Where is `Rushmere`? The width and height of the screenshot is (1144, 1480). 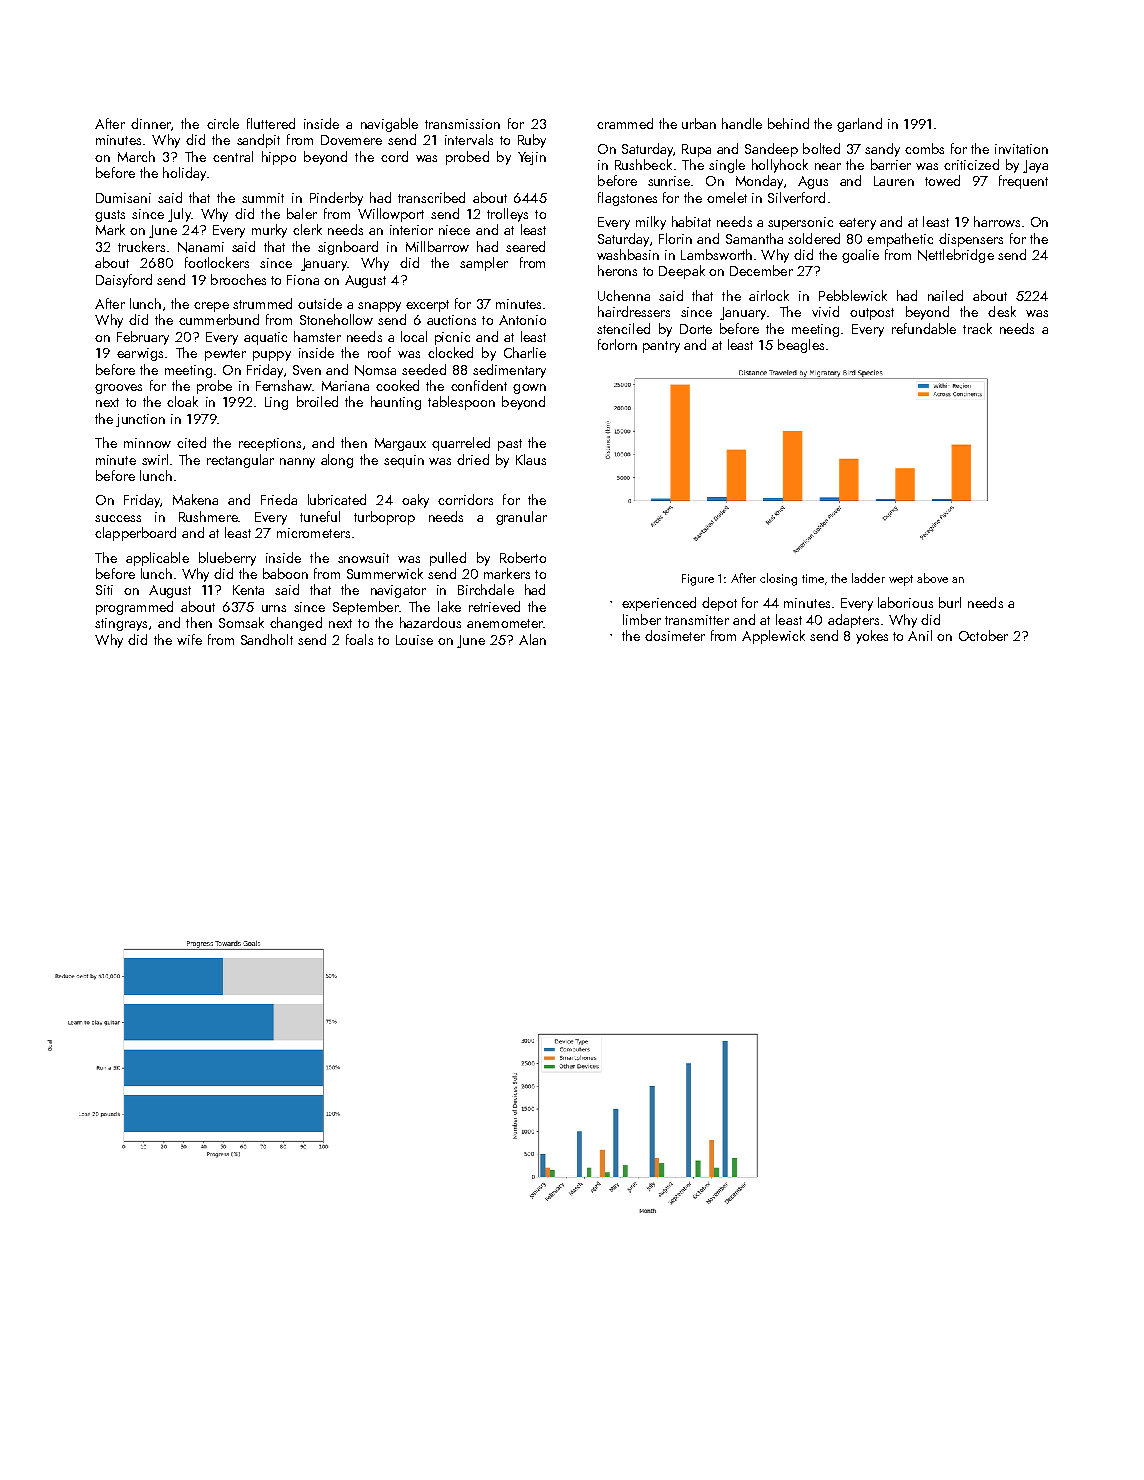 Rushmere is located at coordinates (208, 516).
